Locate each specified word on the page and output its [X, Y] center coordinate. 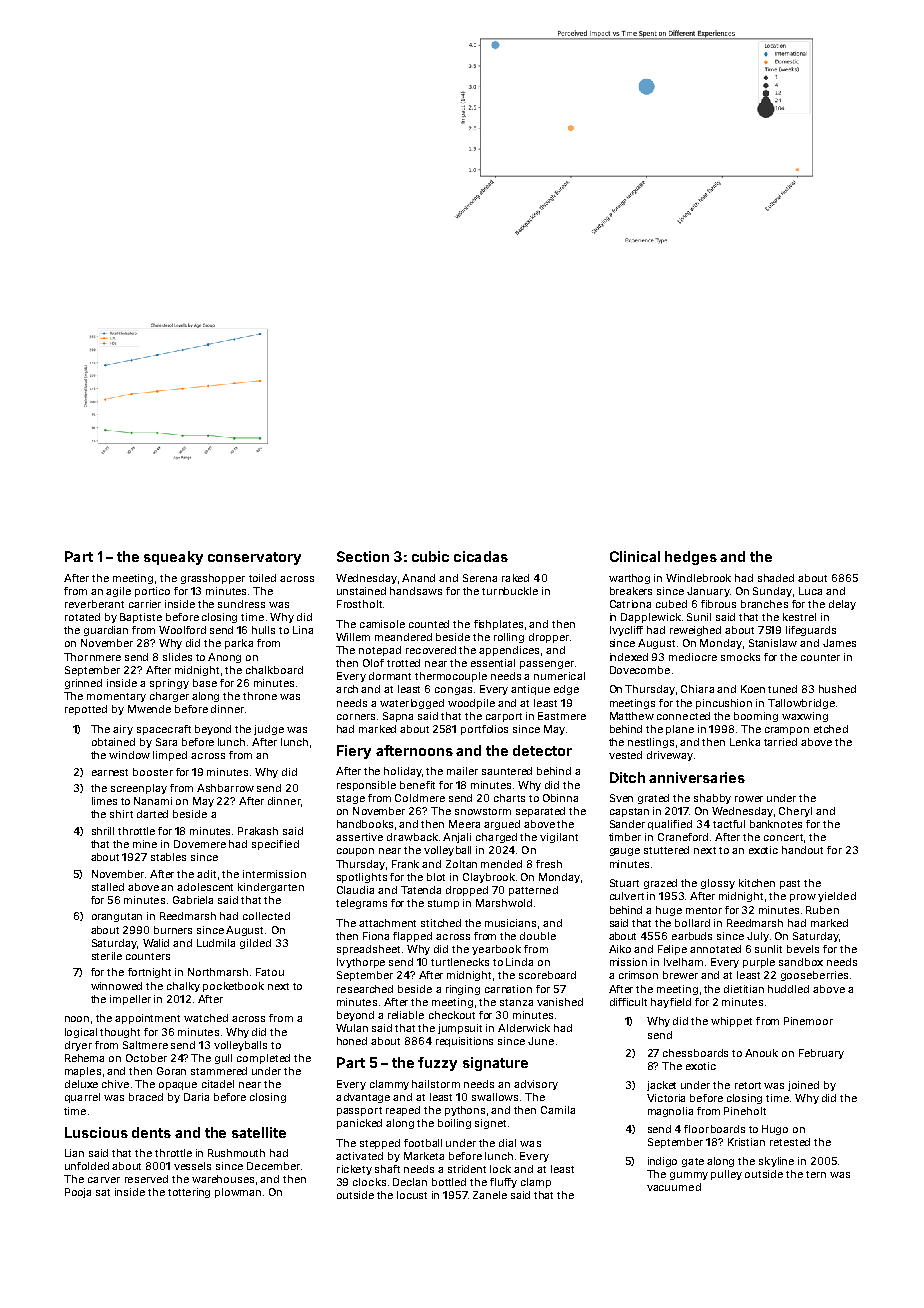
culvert [627, 896]
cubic [430, 556]
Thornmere [92, 657]
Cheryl [795, 812]
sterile [107, 956]
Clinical [635, 556]
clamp [536, 1183]
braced [146, 1097]
